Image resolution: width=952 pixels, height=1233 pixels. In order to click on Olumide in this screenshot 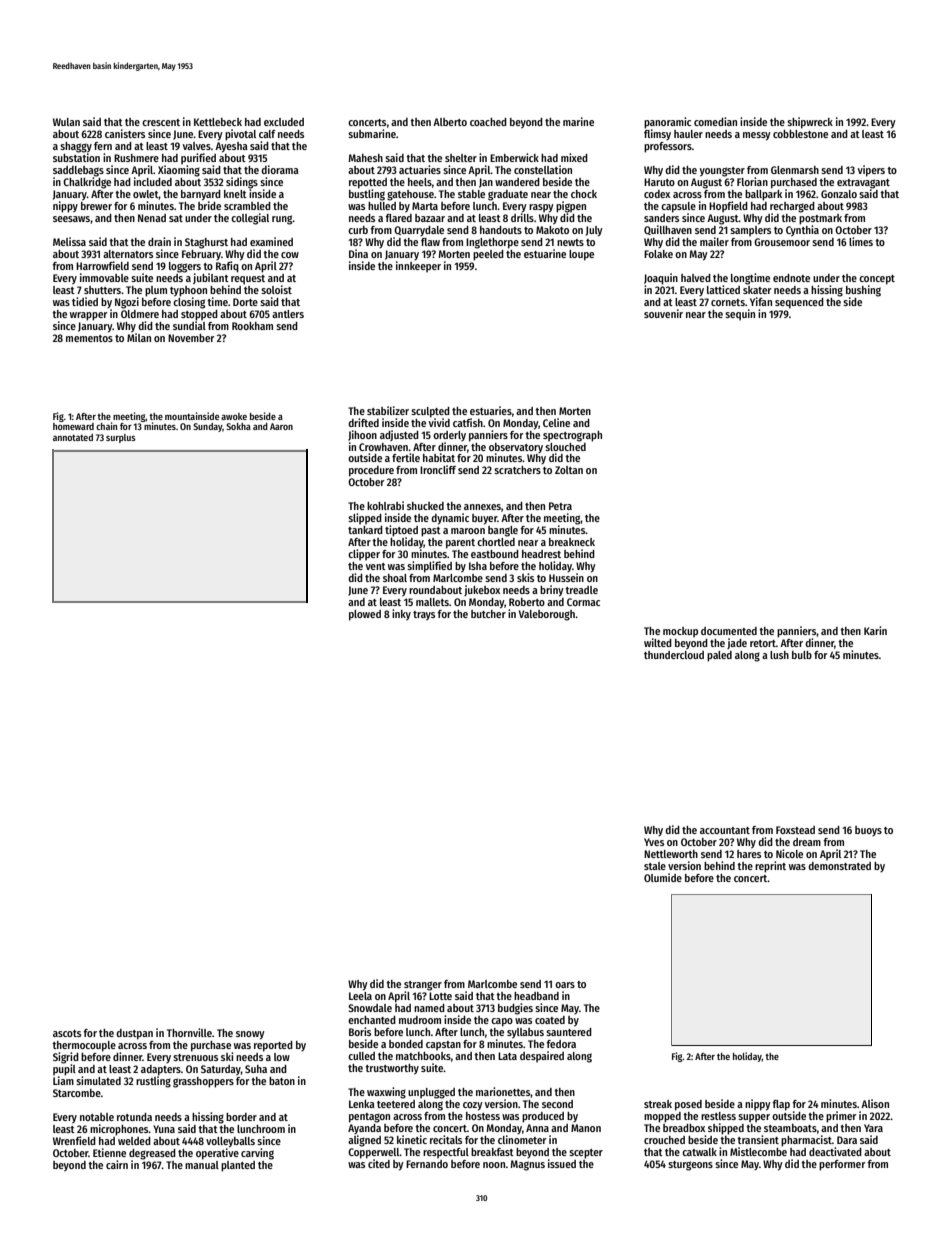, I will do `click(663, 877)`.
